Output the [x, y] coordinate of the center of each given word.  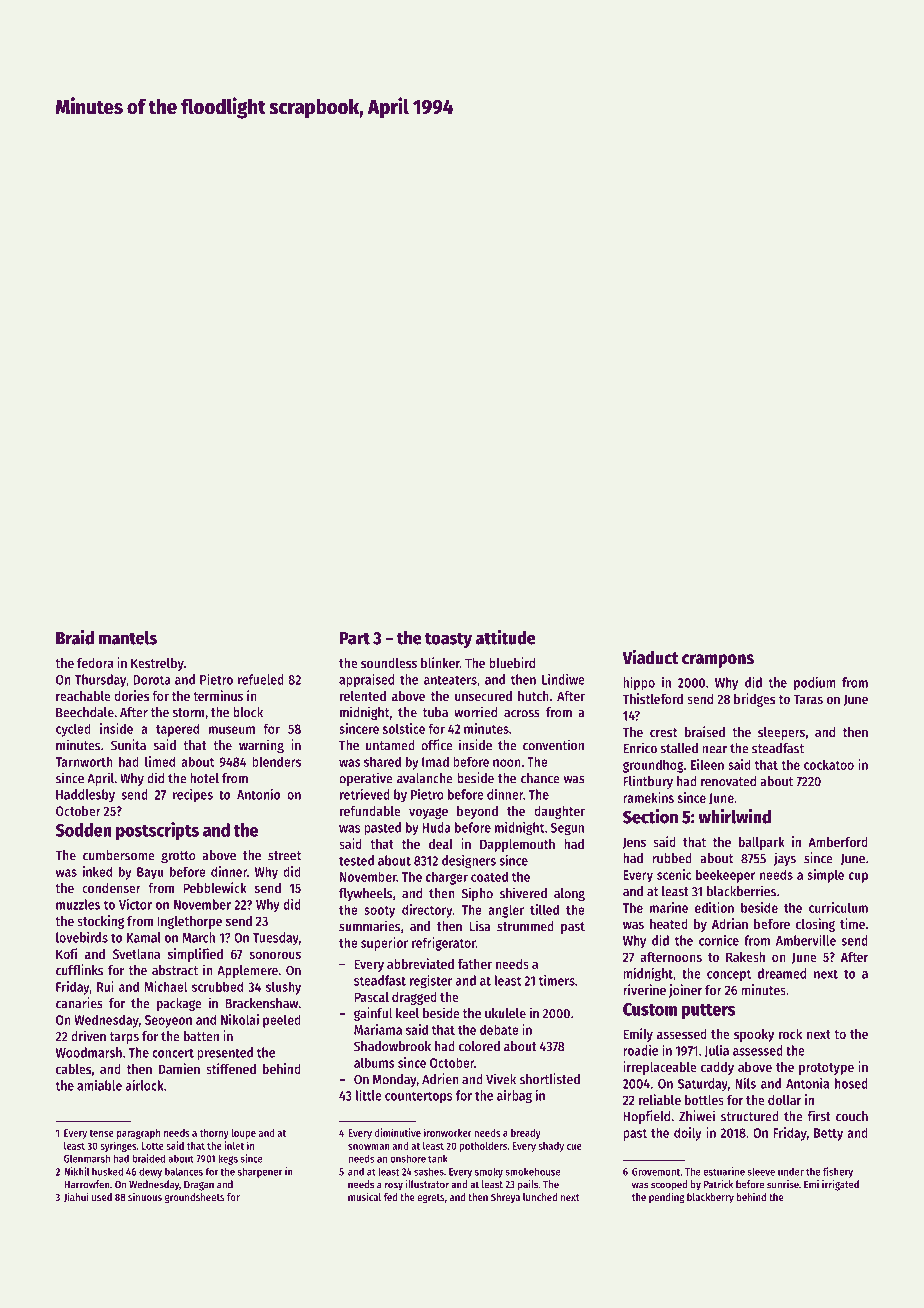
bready [526, 1134]
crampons [718, 661]
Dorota [152, 680]
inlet [234, 1145]
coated [489, 876]
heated [669, 924]
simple [825, 876]
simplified [195, 955]
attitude [506, 637]
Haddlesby [85, 795]
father [475, 964]
